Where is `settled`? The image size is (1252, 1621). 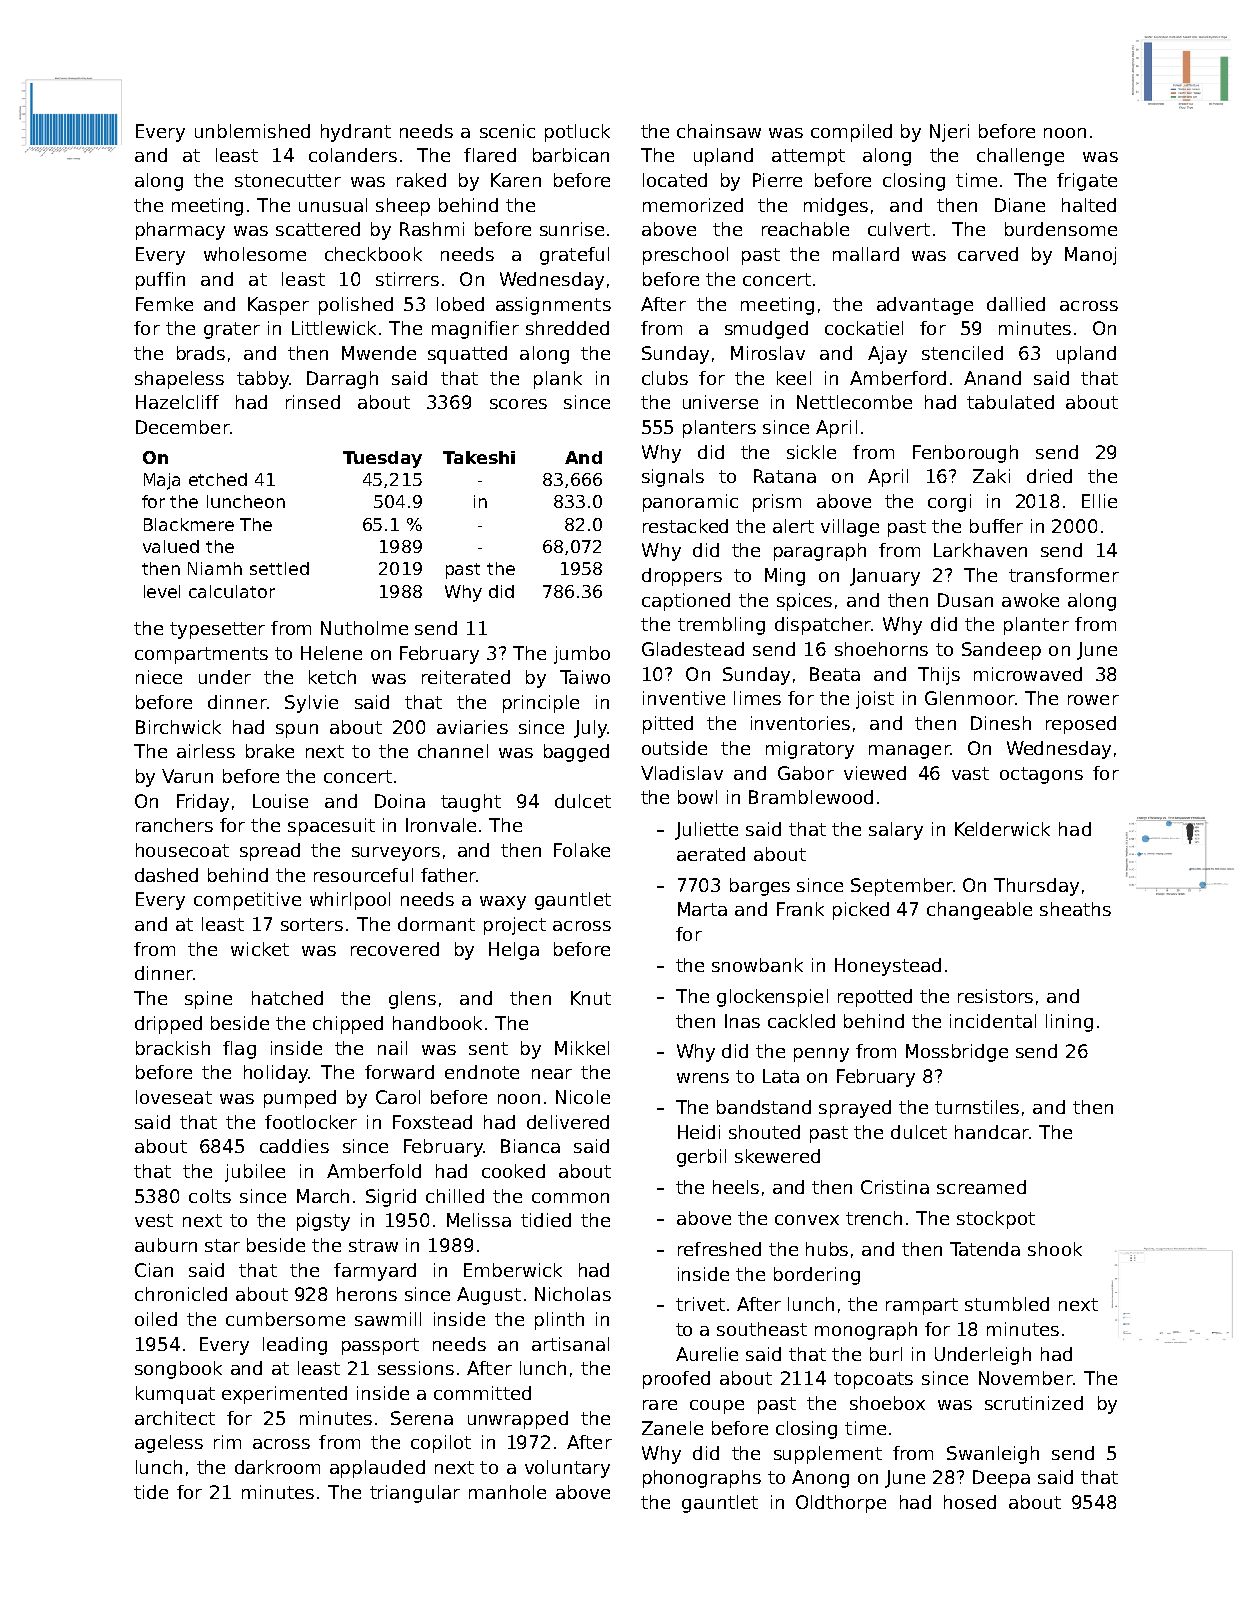 settled is located at coordinates (279, 568).
